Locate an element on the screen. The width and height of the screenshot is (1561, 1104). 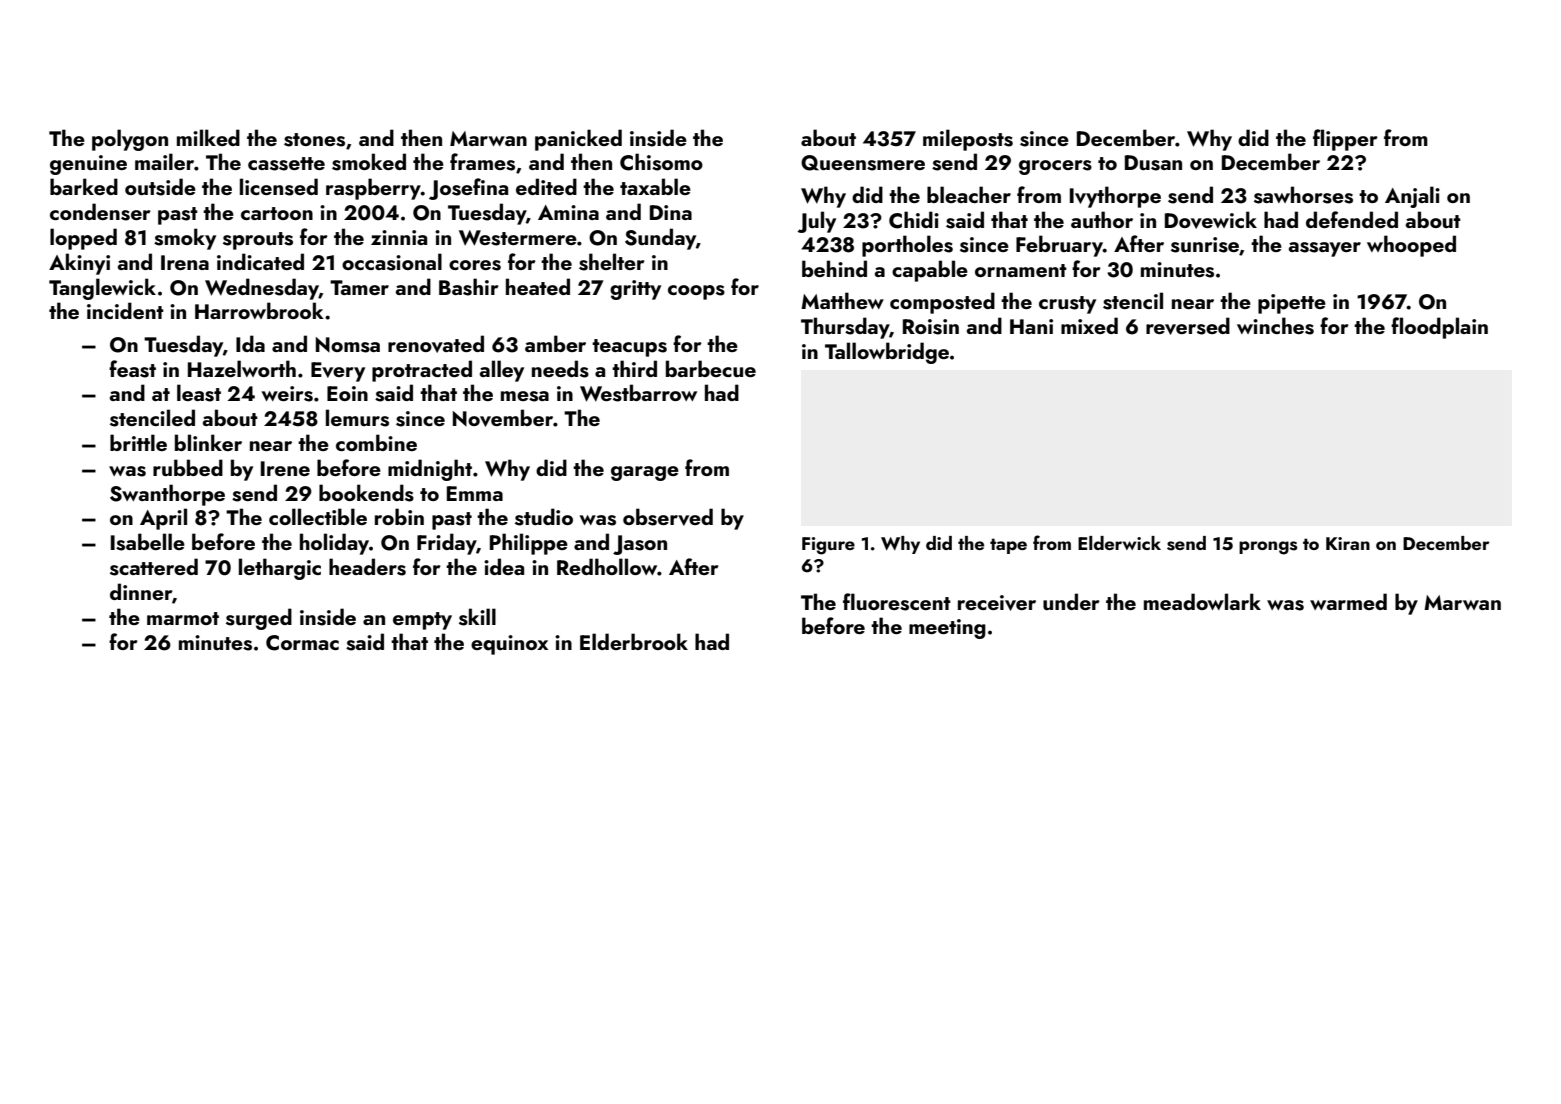
Westbarrow is located at coordinates (638, 393).
